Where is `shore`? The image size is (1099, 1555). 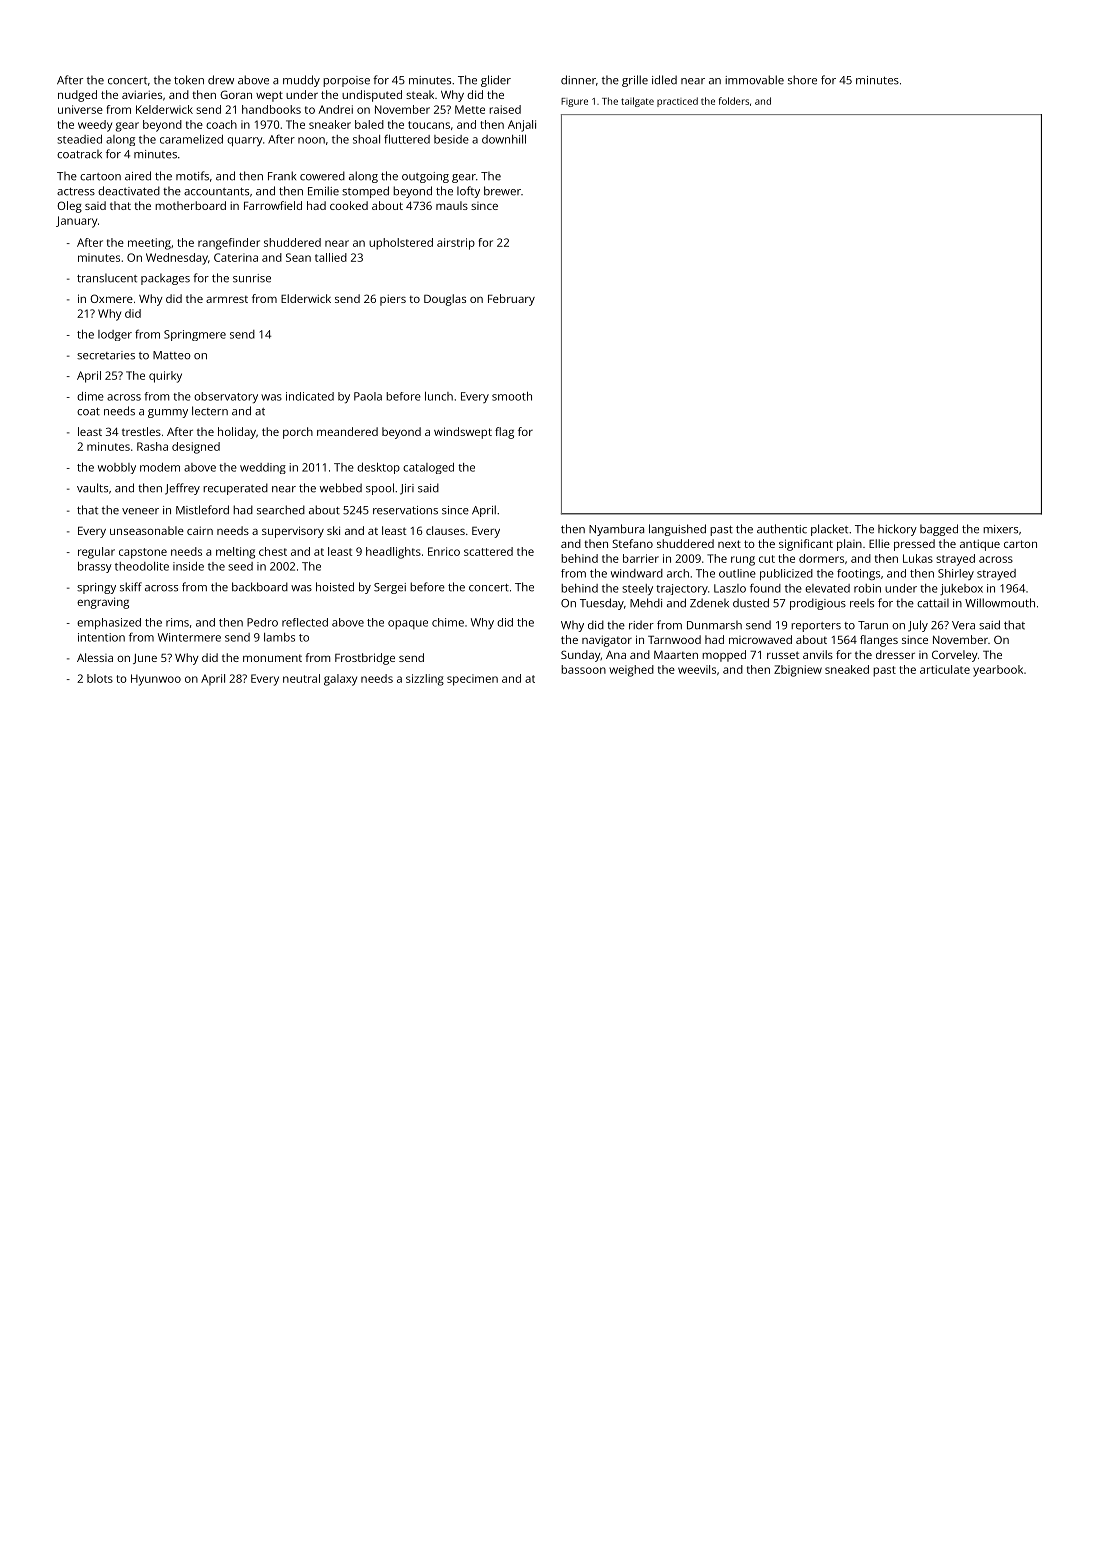 shore is located at coordinates (802, 80).
